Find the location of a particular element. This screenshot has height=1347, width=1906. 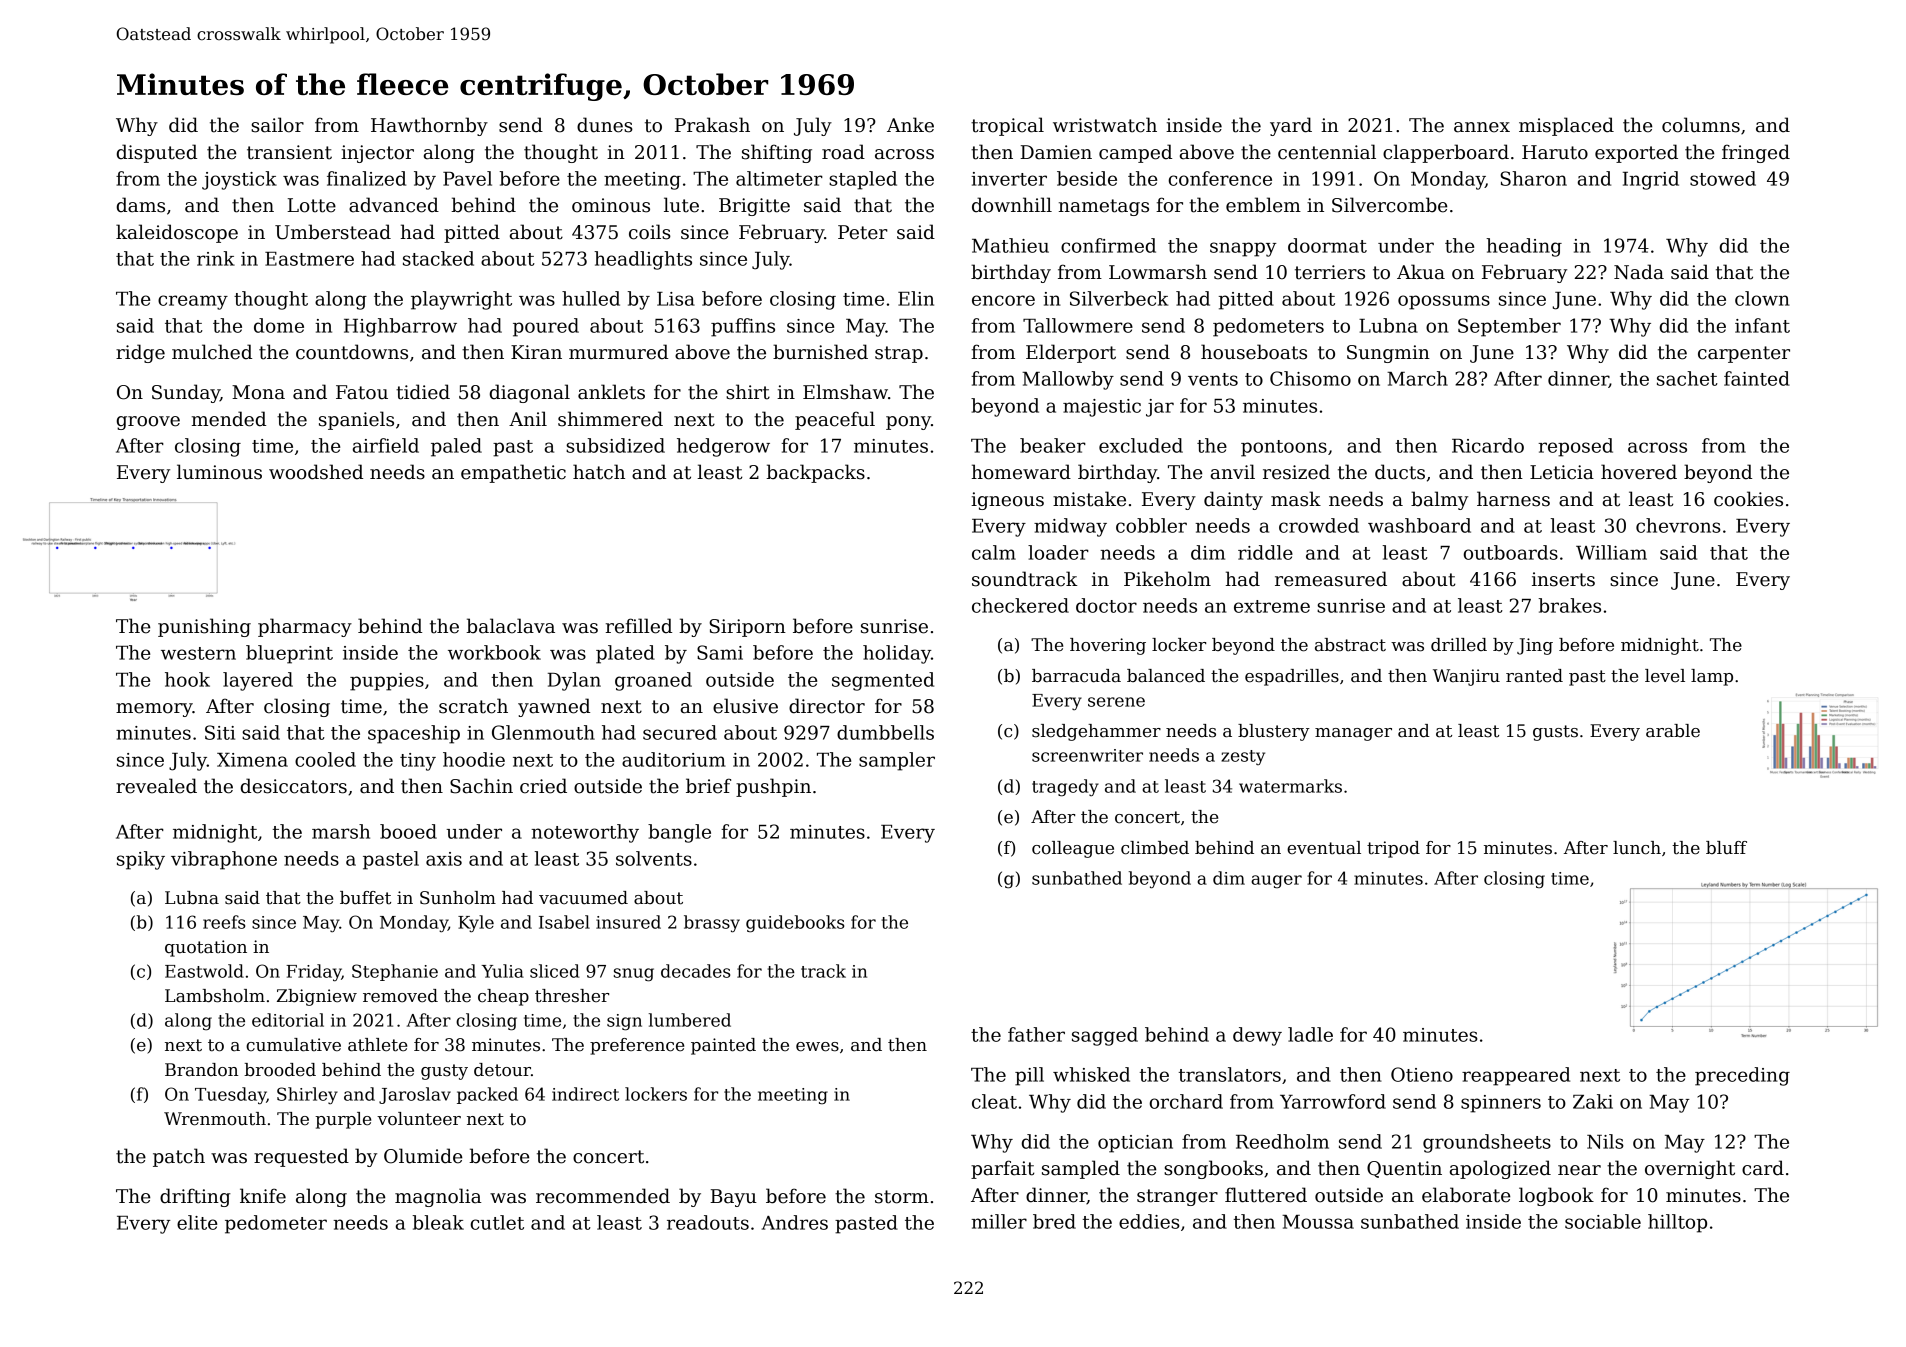

airfield is located at coordinates (386, 445).
